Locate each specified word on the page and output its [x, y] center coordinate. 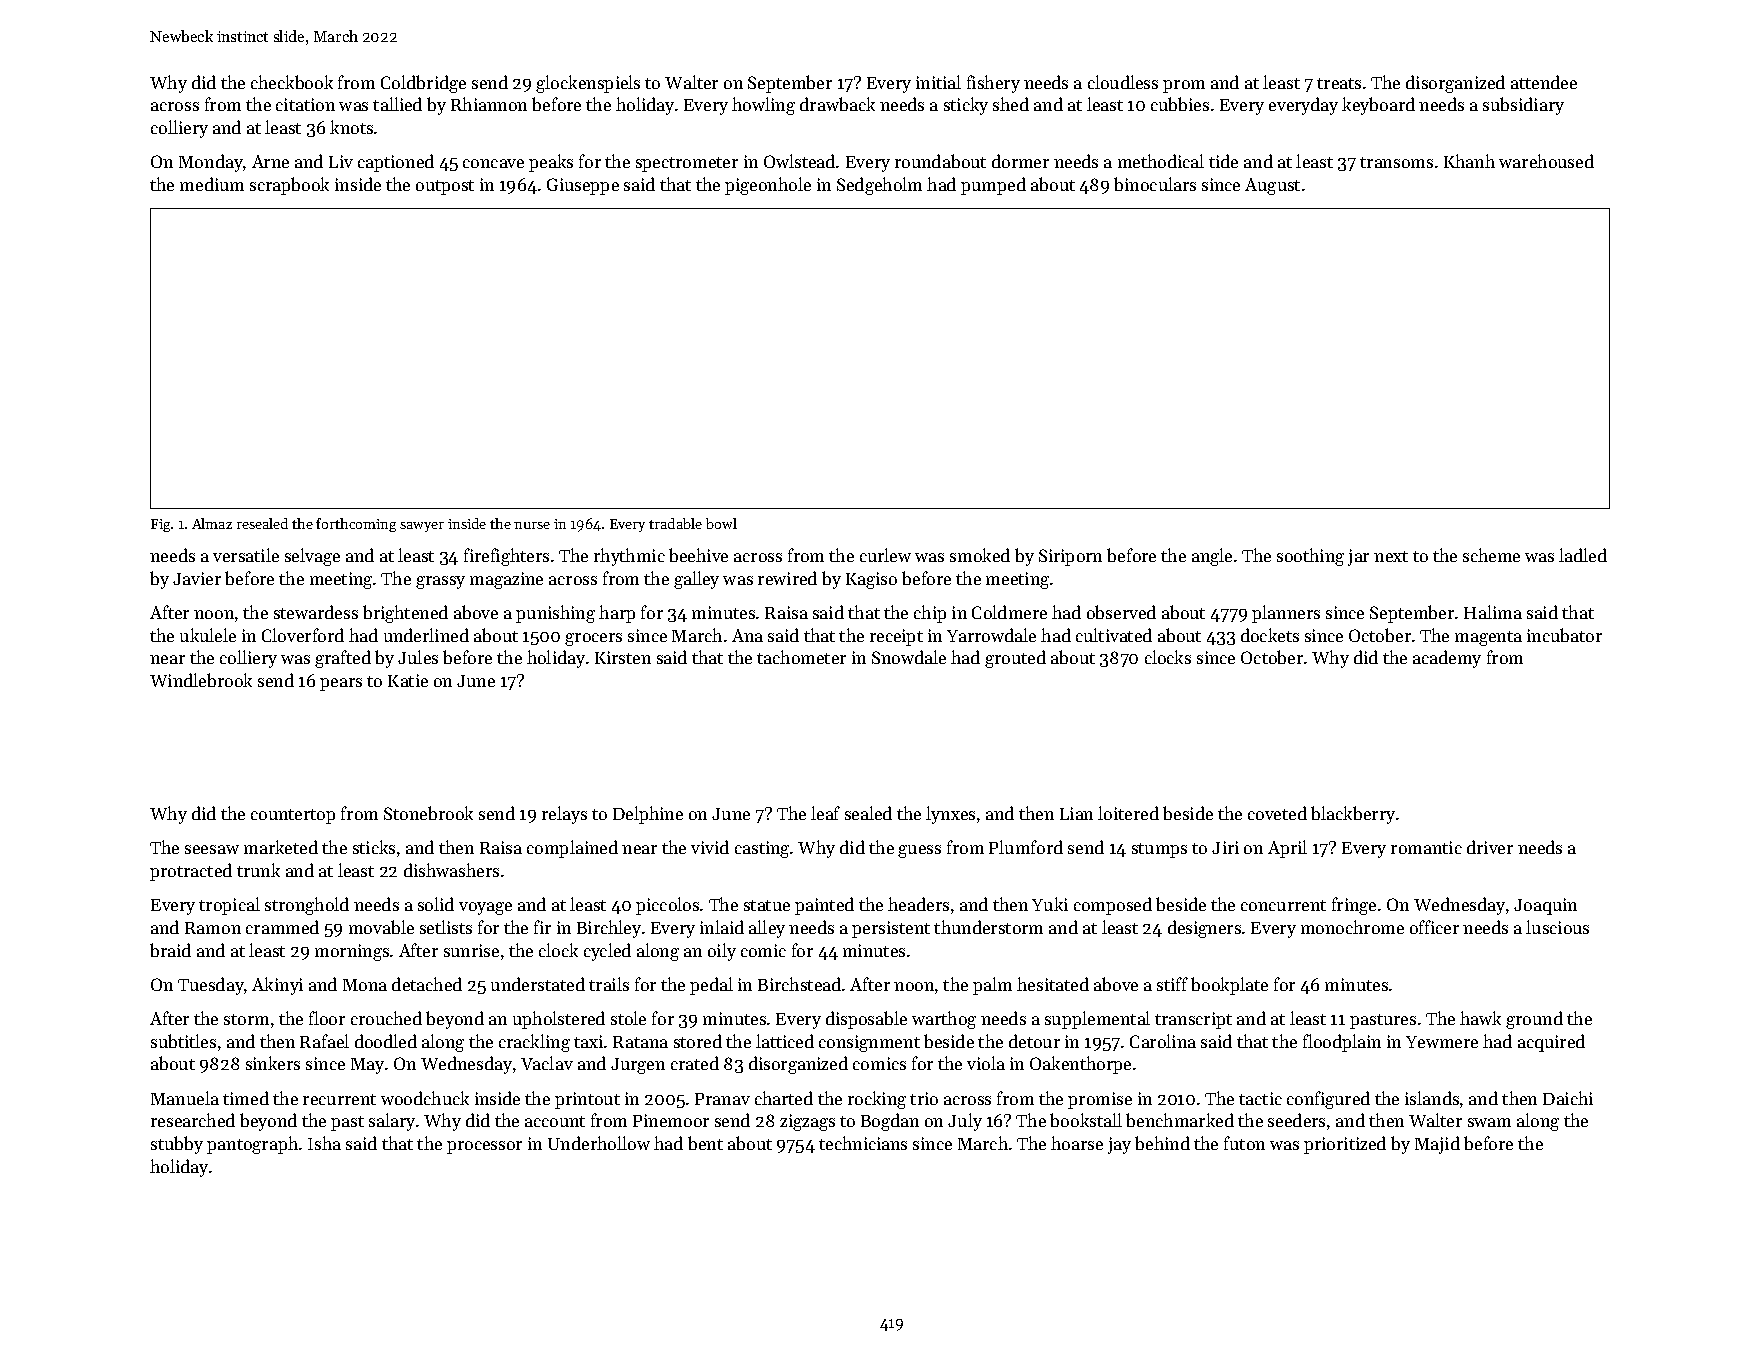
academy [1447, 659]
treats [1339, 83]
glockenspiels [588, 84]
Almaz [212, 523]
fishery [993, 84]
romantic [1426, 847]
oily [722, 952]
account [555, 1121]
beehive [698, 555]
